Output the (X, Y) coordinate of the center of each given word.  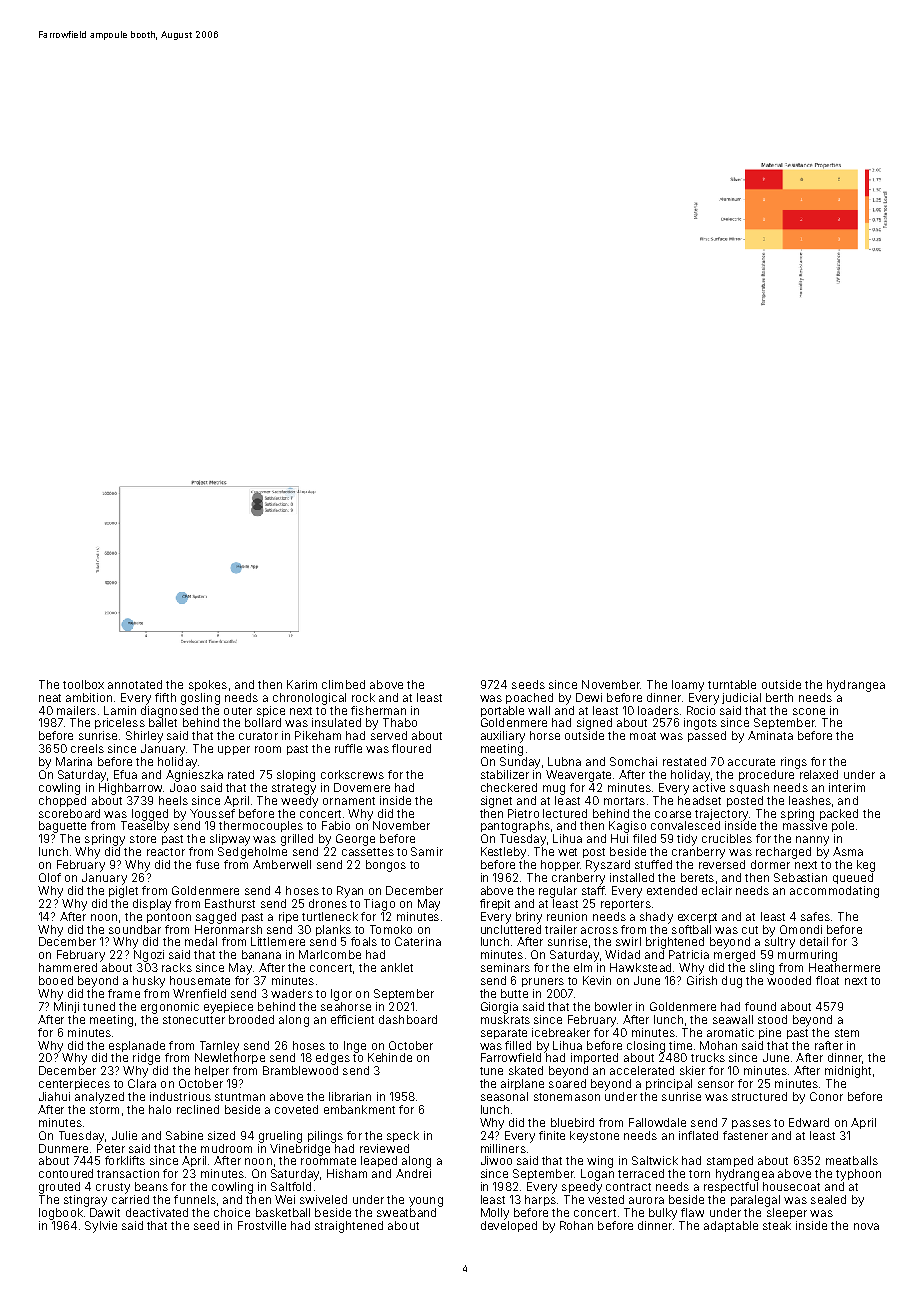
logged (150, 815)
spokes (208, 685)
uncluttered (511, 929)
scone (809, 711)
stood (772, 1019)
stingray (85, 1201)
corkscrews (352, 774)
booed (56, 980)
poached (529, 698)
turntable (732, 684)
